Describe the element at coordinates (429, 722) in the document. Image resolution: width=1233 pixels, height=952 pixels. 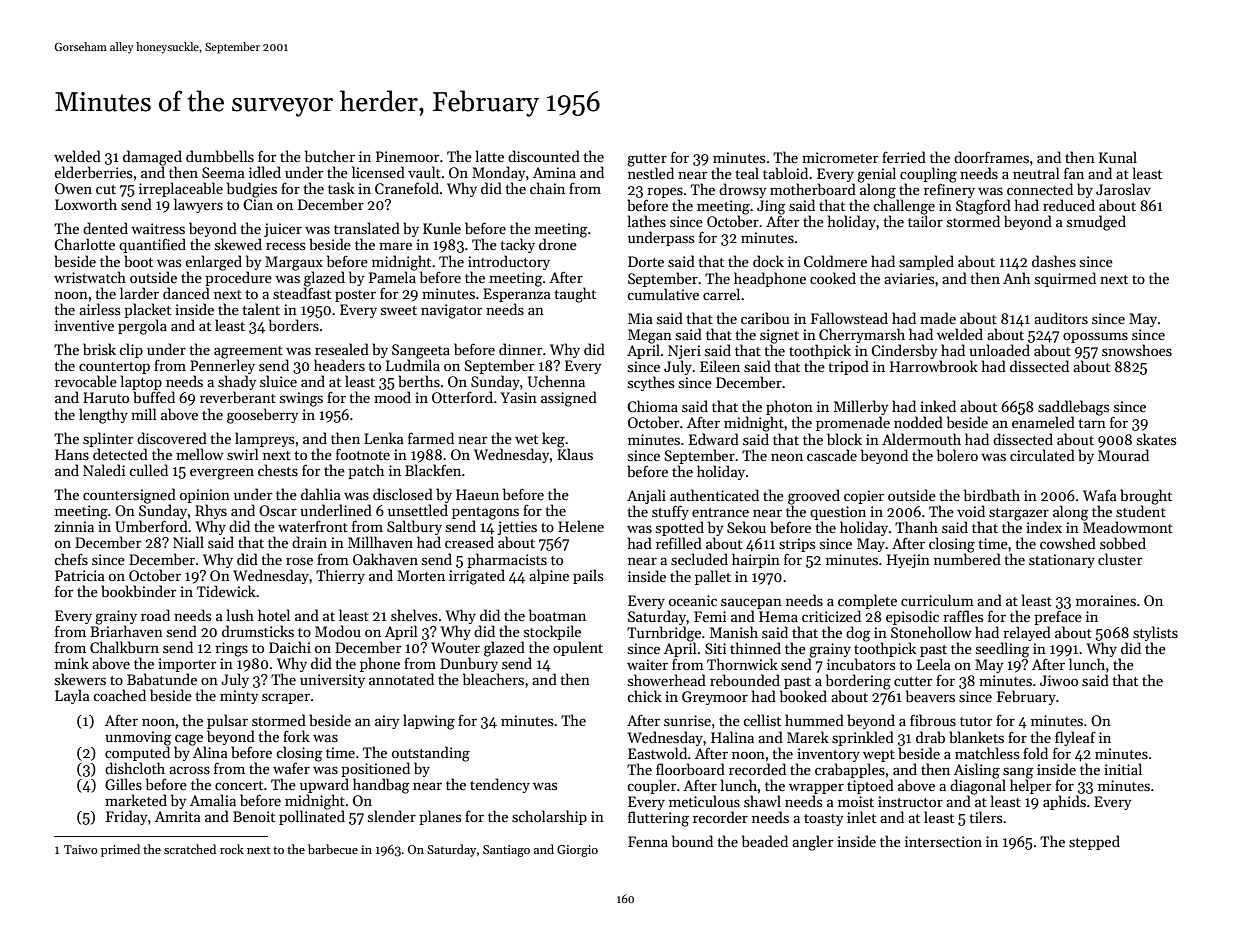
I see `lapwing` at that location.
